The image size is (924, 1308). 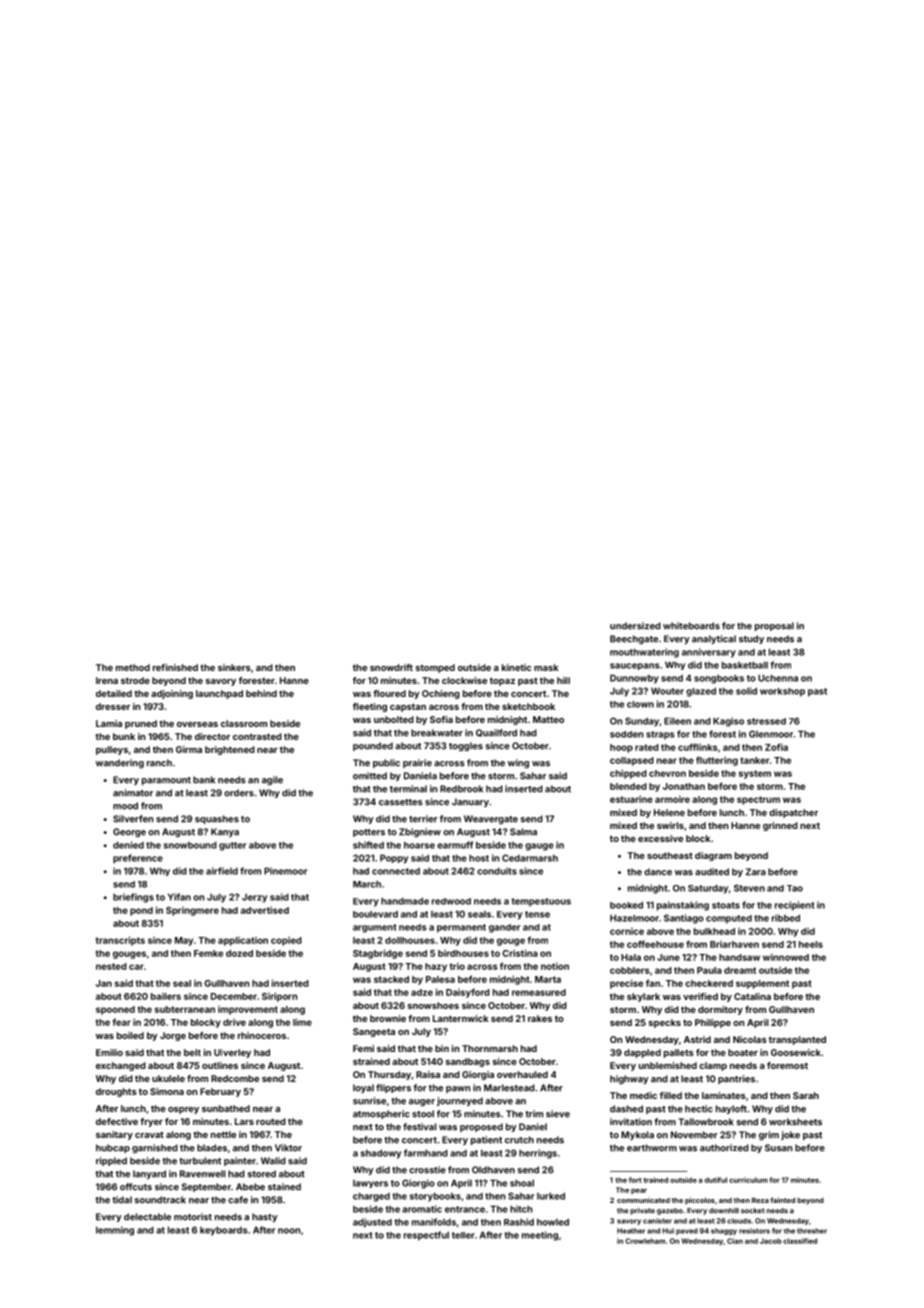 What do you see at coordinates (756, 872) in the screenshot?
I see `Zara` at bounding box center [756, 872].
